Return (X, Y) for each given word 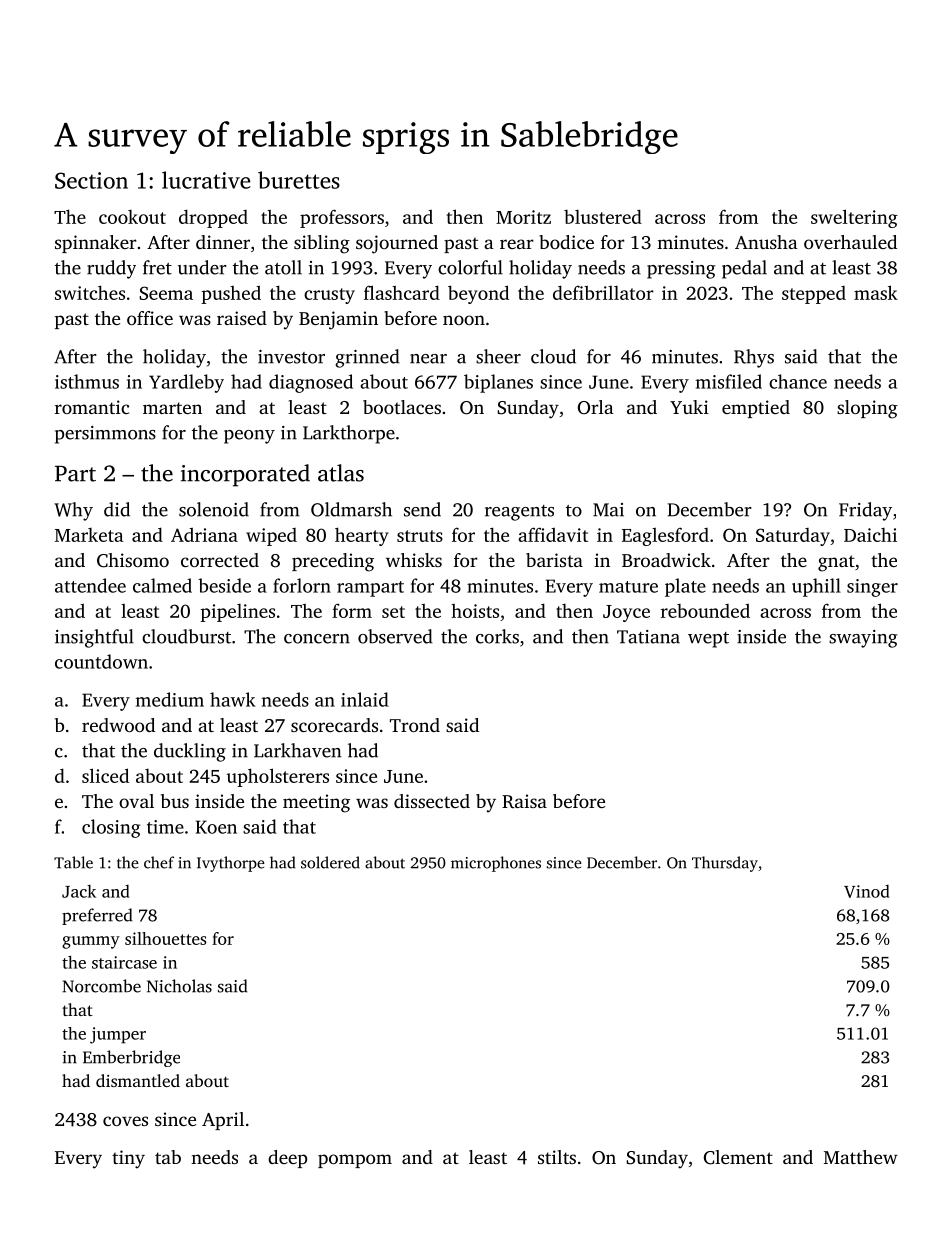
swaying (863, 639)
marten (172, 408)
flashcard (402, 292)
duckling (190, 752)
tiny (128, 1159)
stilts (557, 1157)
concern (317, 639)
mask (876, 292)
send (422, 509)
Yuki (689, 407)
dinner (223, 242)
